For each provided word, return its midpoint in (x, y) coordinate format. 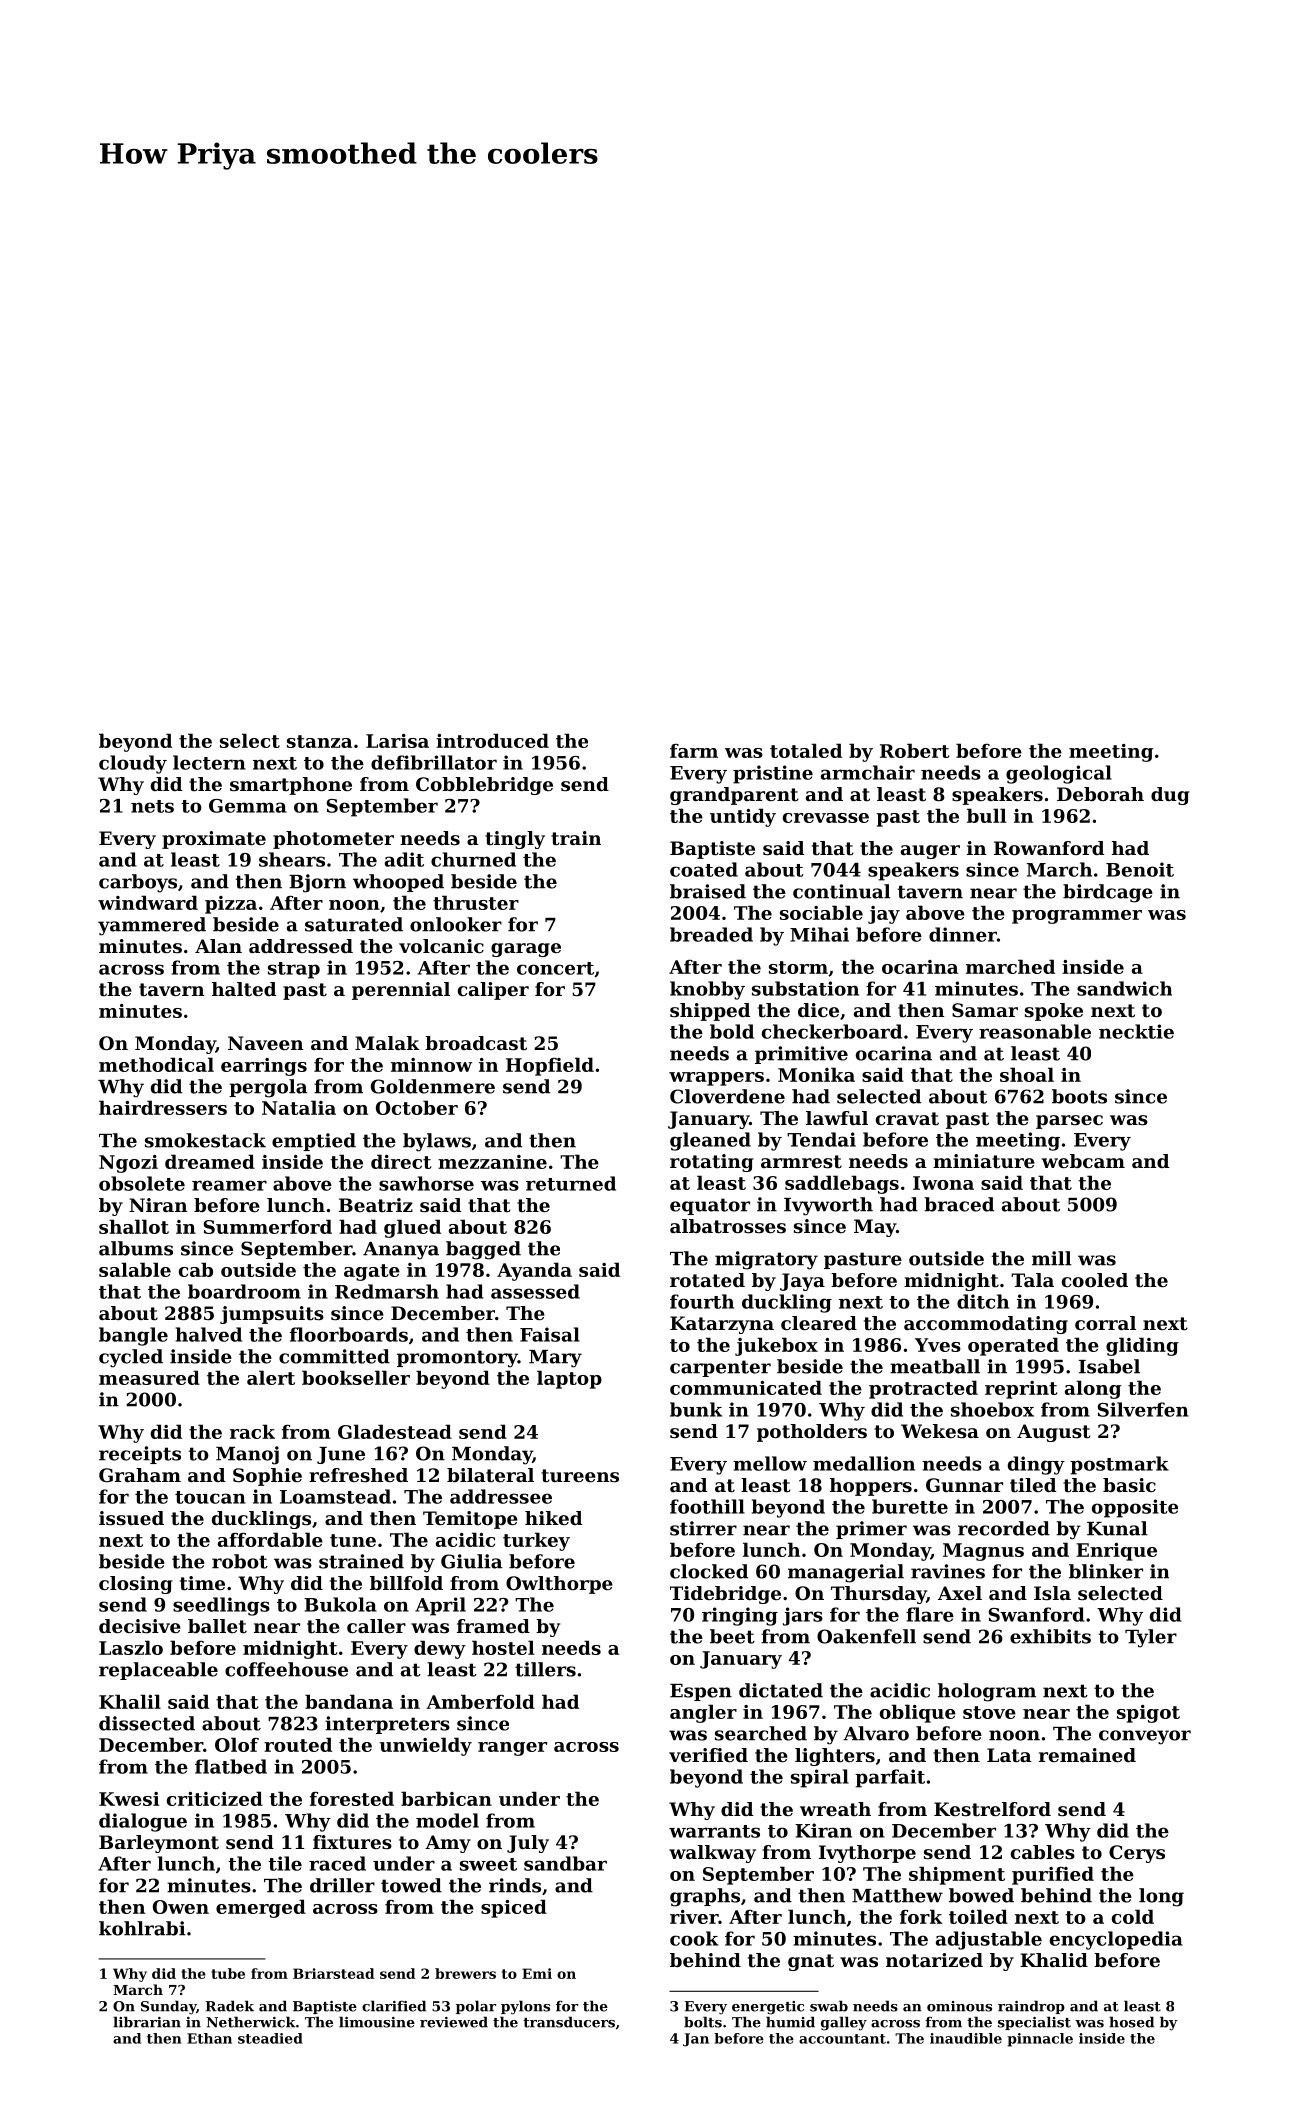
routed (298, 1744)
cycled (131, 1358)
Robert (914, 750)
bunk (696, 1409)
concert (555, 968)
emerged (261, 1908)
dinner (963, 934)
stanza (319, 741)
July (528, 1844)
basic (1129, 1485)
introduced (492, 740)
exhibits (1050, 1636)
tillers (545, 1669)
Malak (387, 1043)
